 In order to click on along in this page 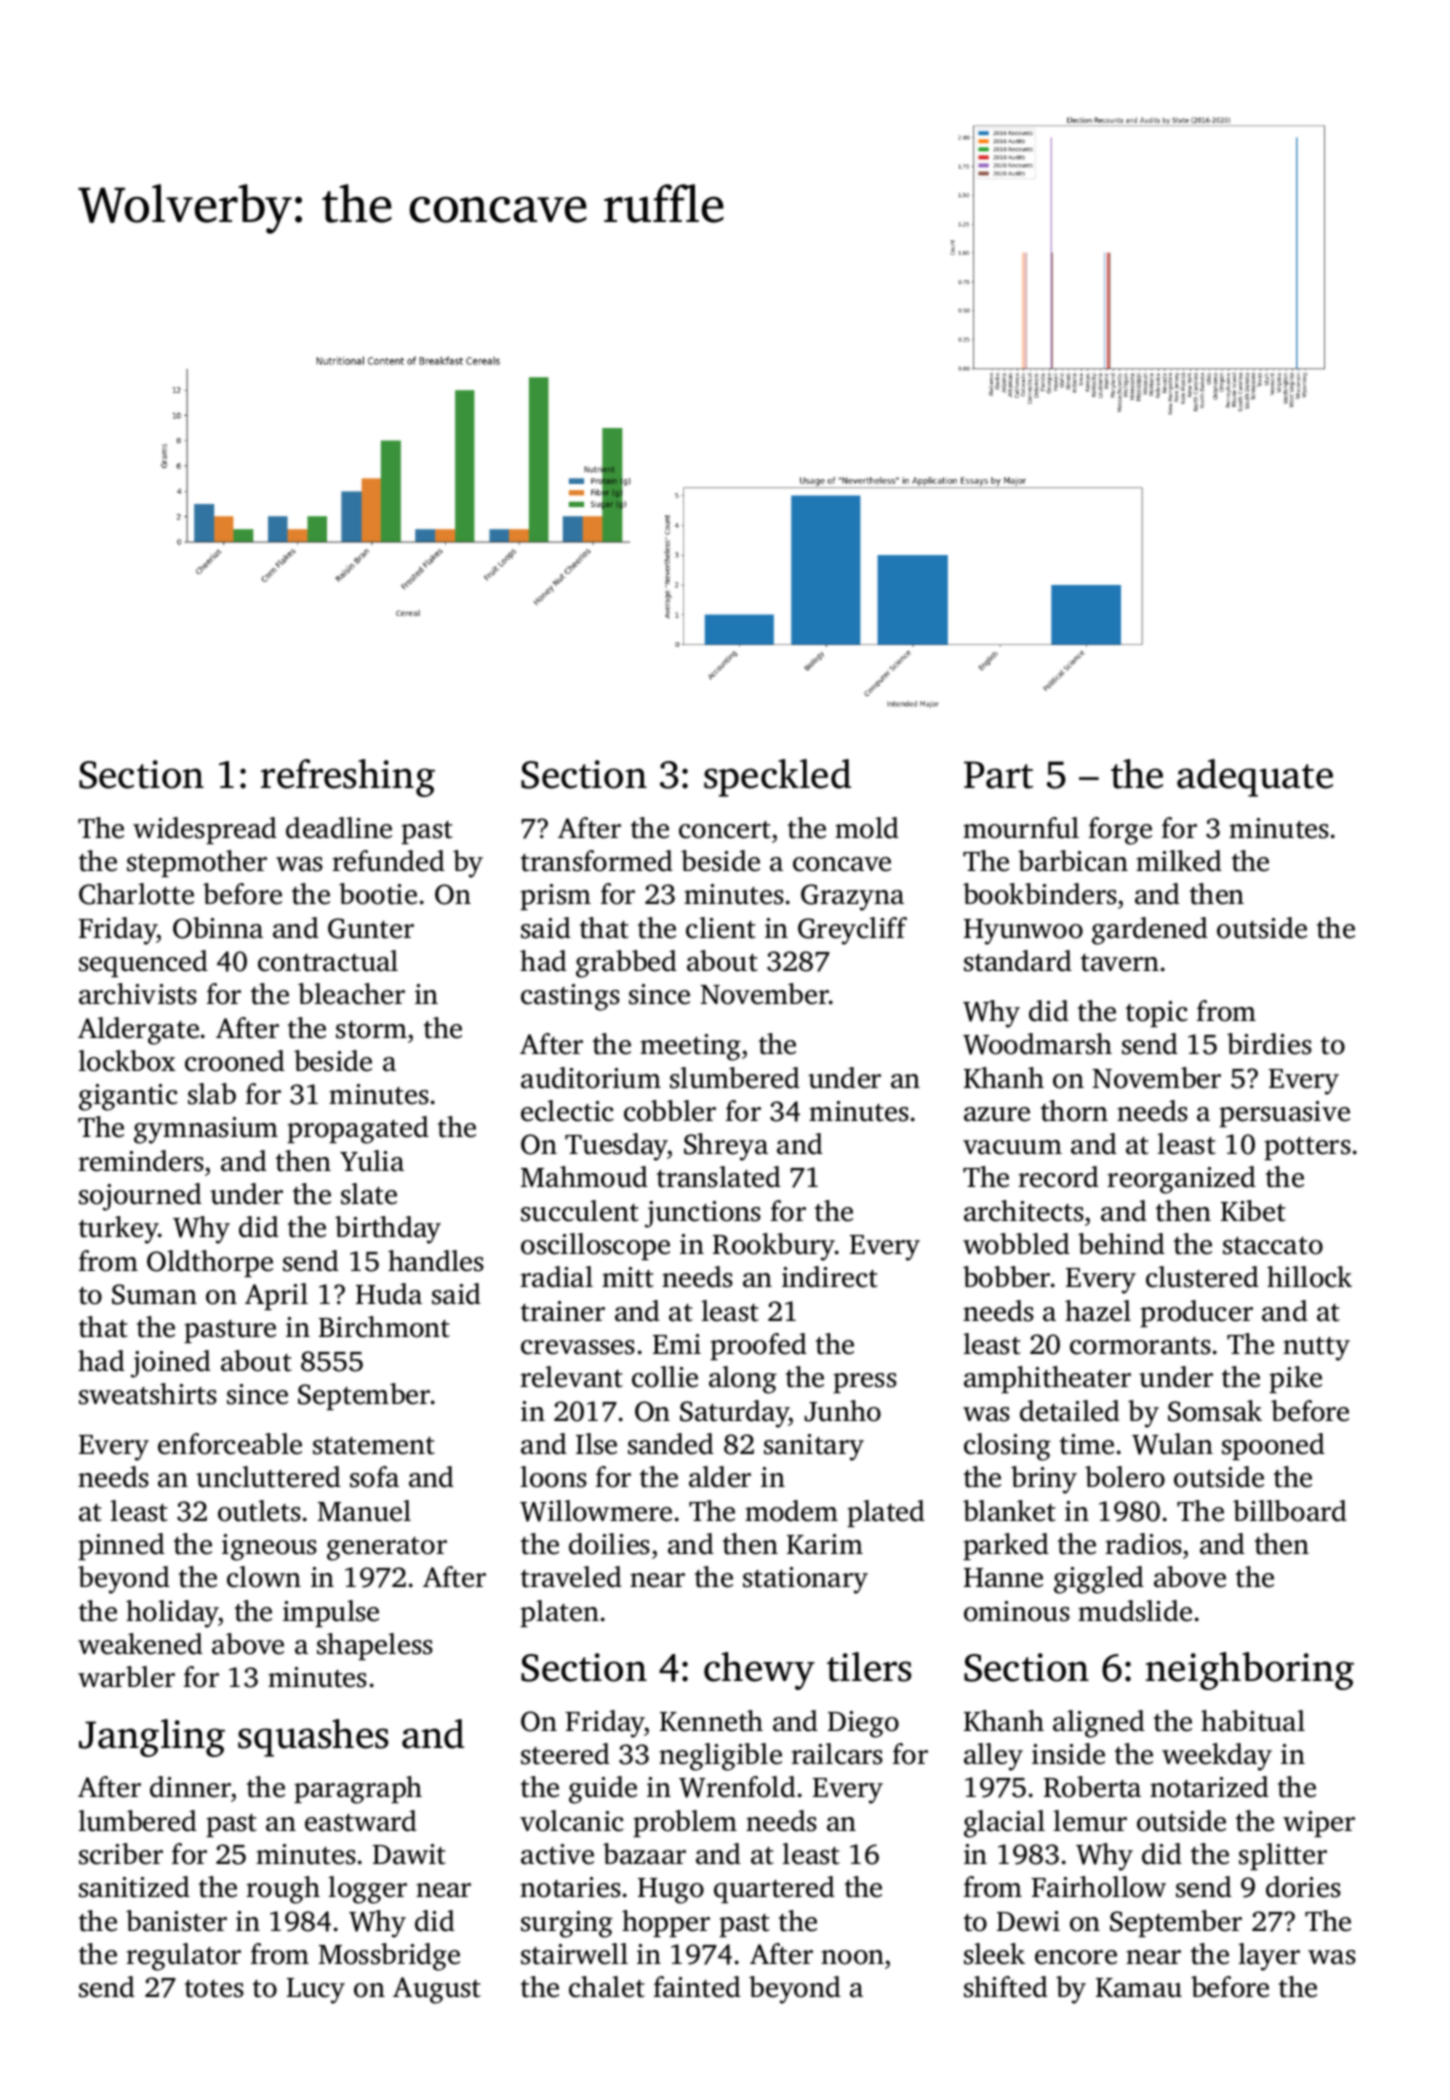, I will do `click(743, 1380)`.
